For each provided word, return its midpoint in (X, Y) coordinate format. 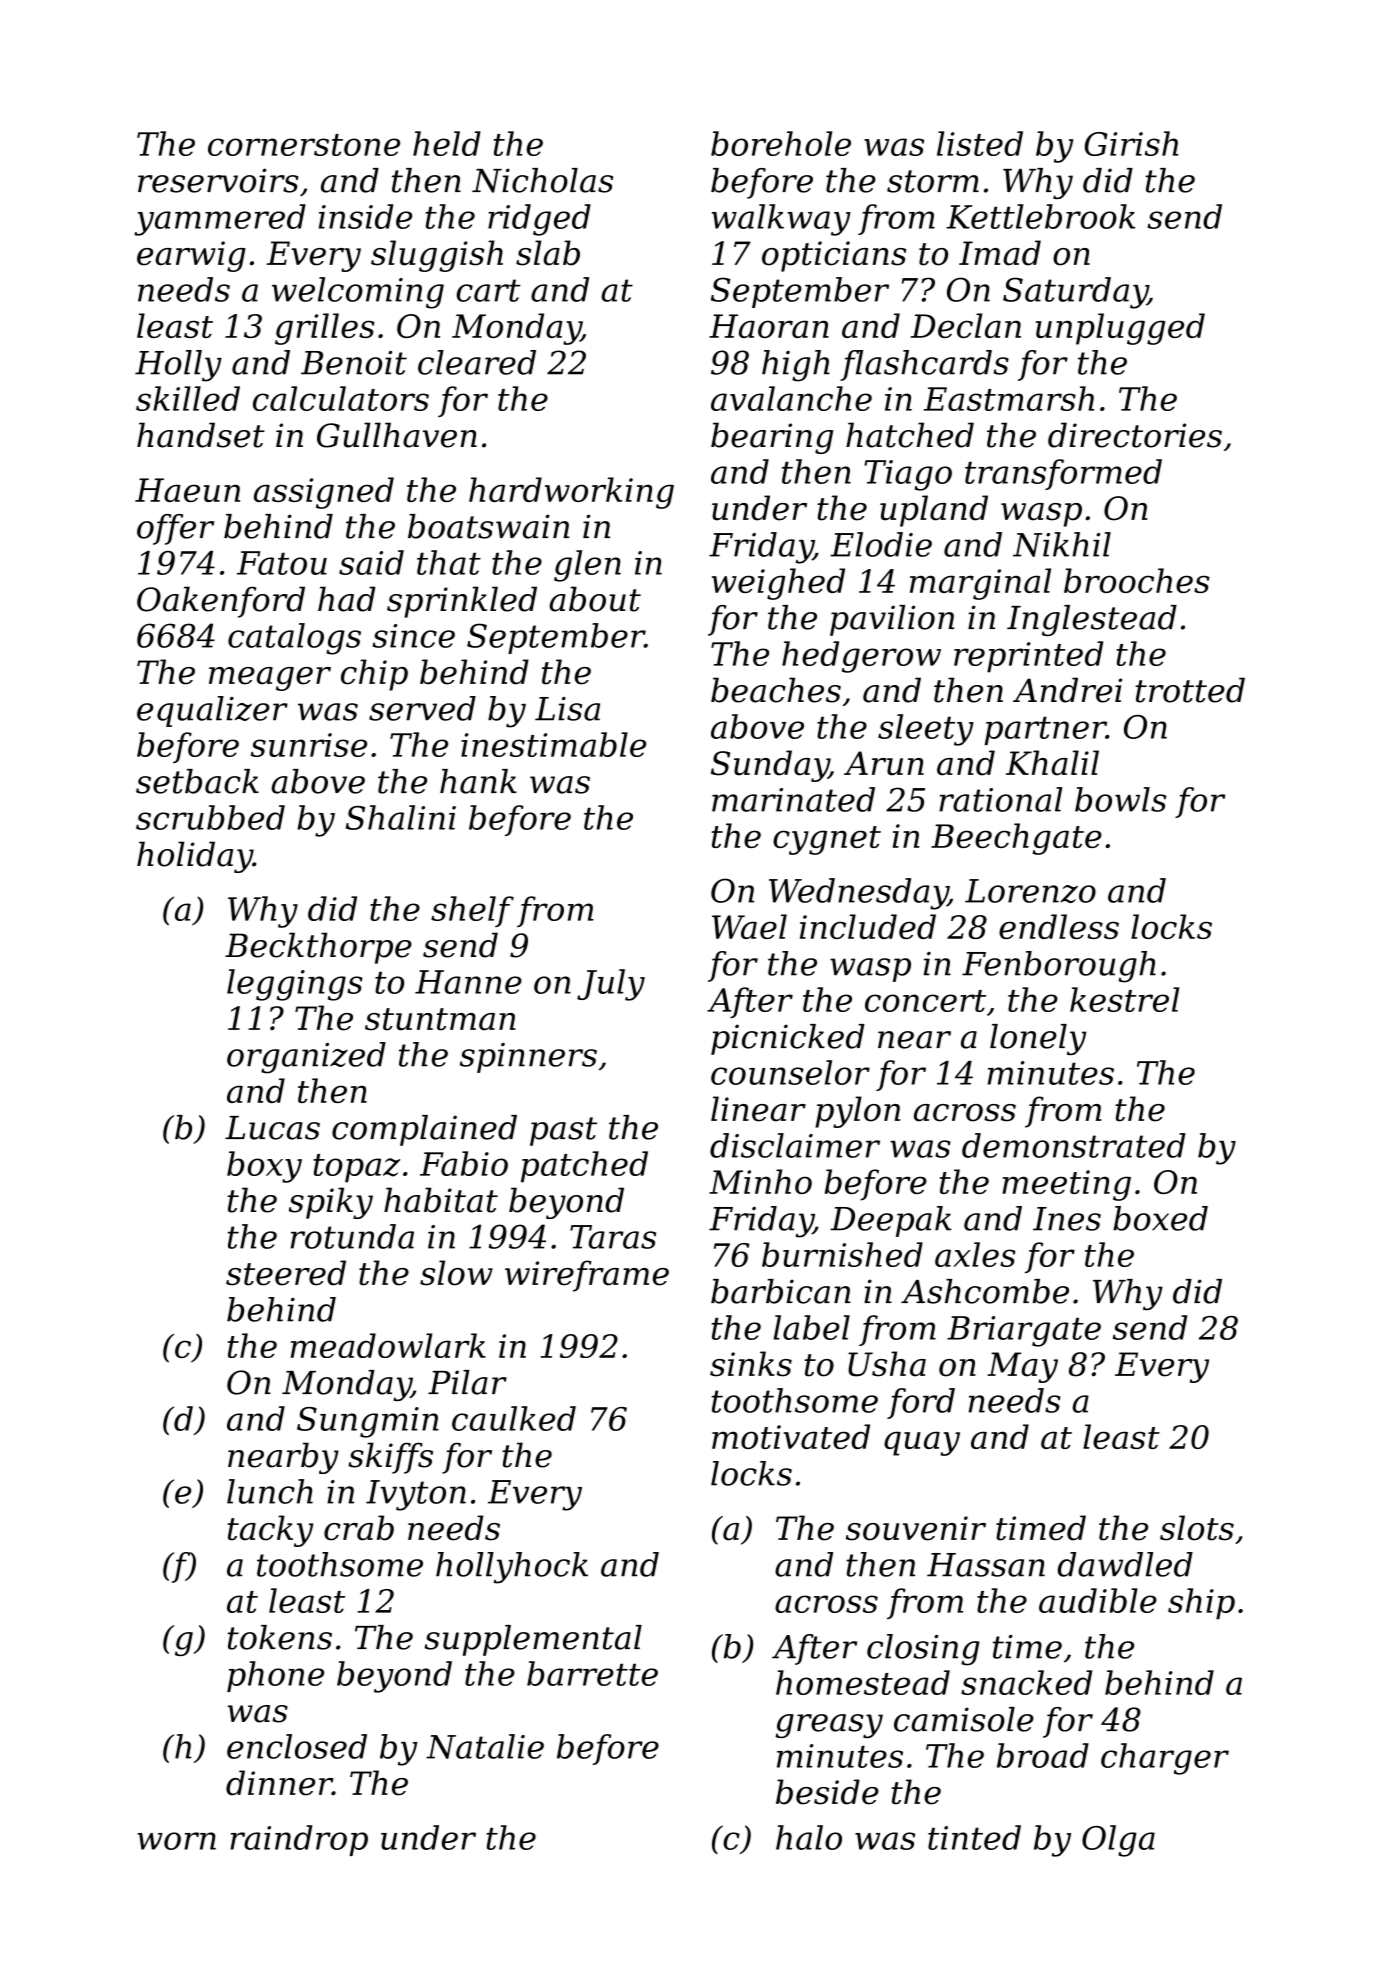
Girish (1132, 143)
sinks (751, 1364)
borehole (781, 143)
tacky (270, 1531)
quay (922, 1443)
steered (286, 1273)
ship (1201, 1604)
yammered (220, 220)
